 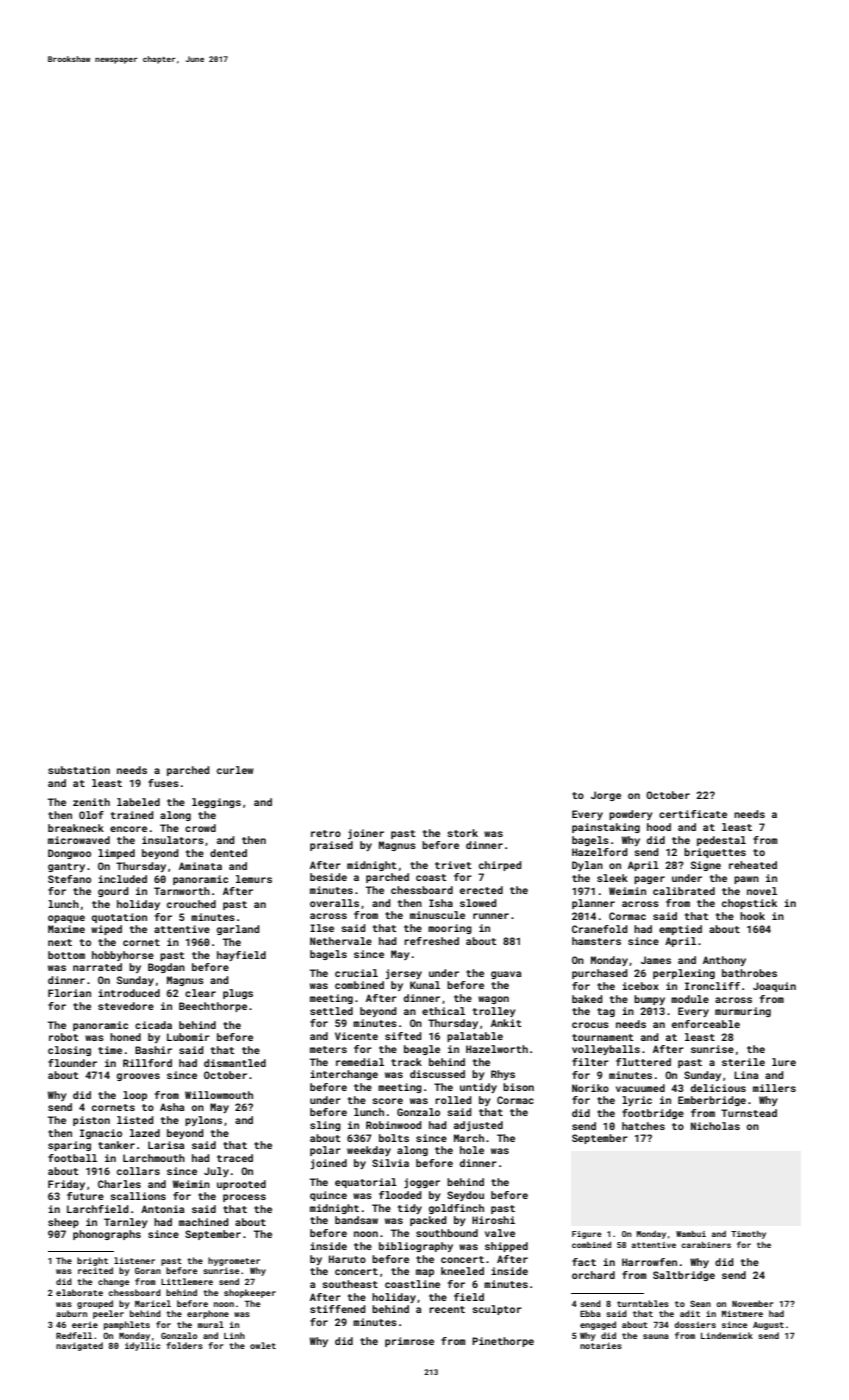 I want to click on Pinethorpe, so click(x=503, y=1342).
